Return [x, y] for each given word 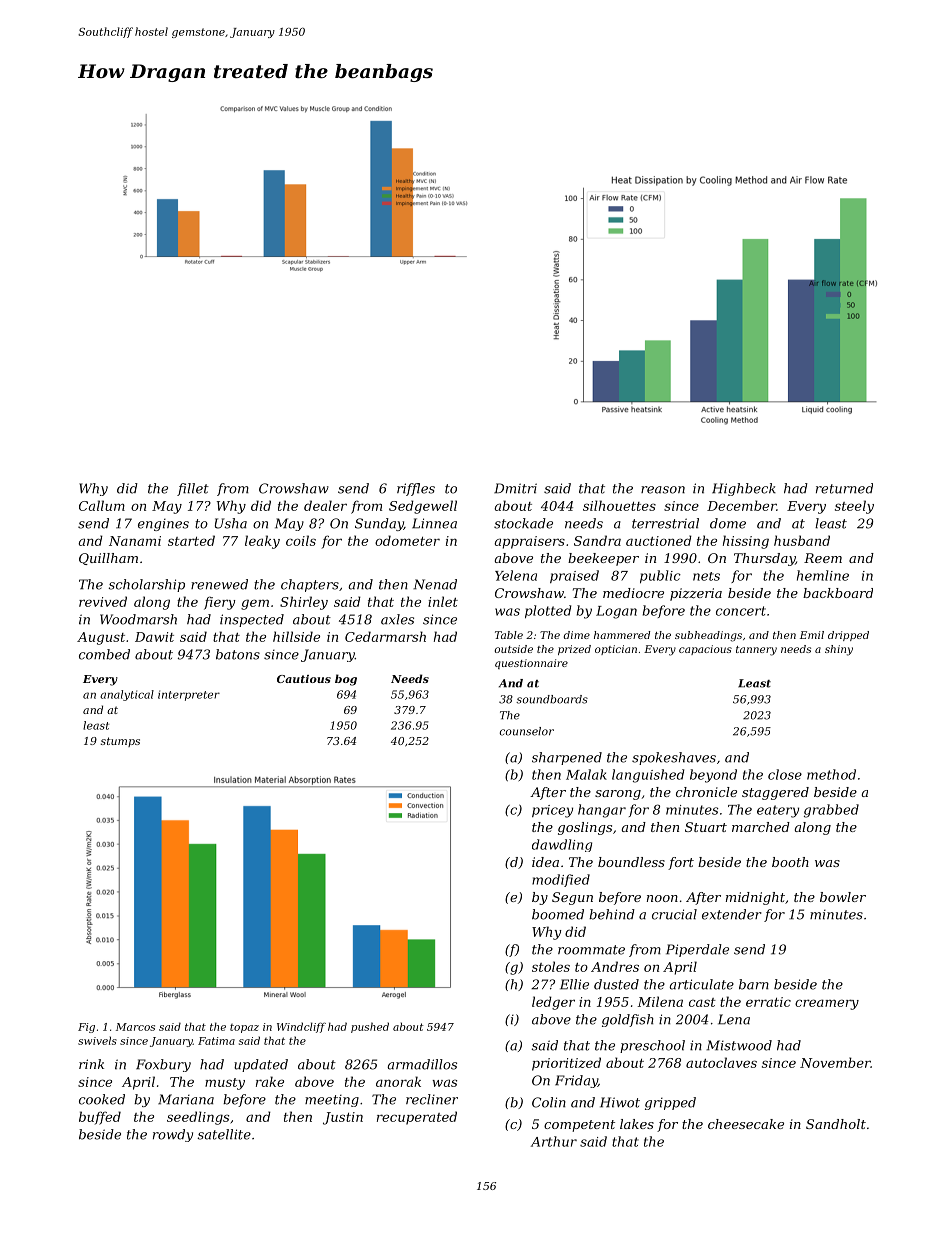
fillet [193, 489]
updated [261, 1065]
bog [346, 680]
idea [545, 862]
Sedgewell [423, 507]
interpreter [189, 695]
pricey [552, 811]
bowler [843, 897]
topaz [244, 1028]
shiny [839, 650]
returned [844, 488]
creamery [827, 1004]
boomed [558, 914]
